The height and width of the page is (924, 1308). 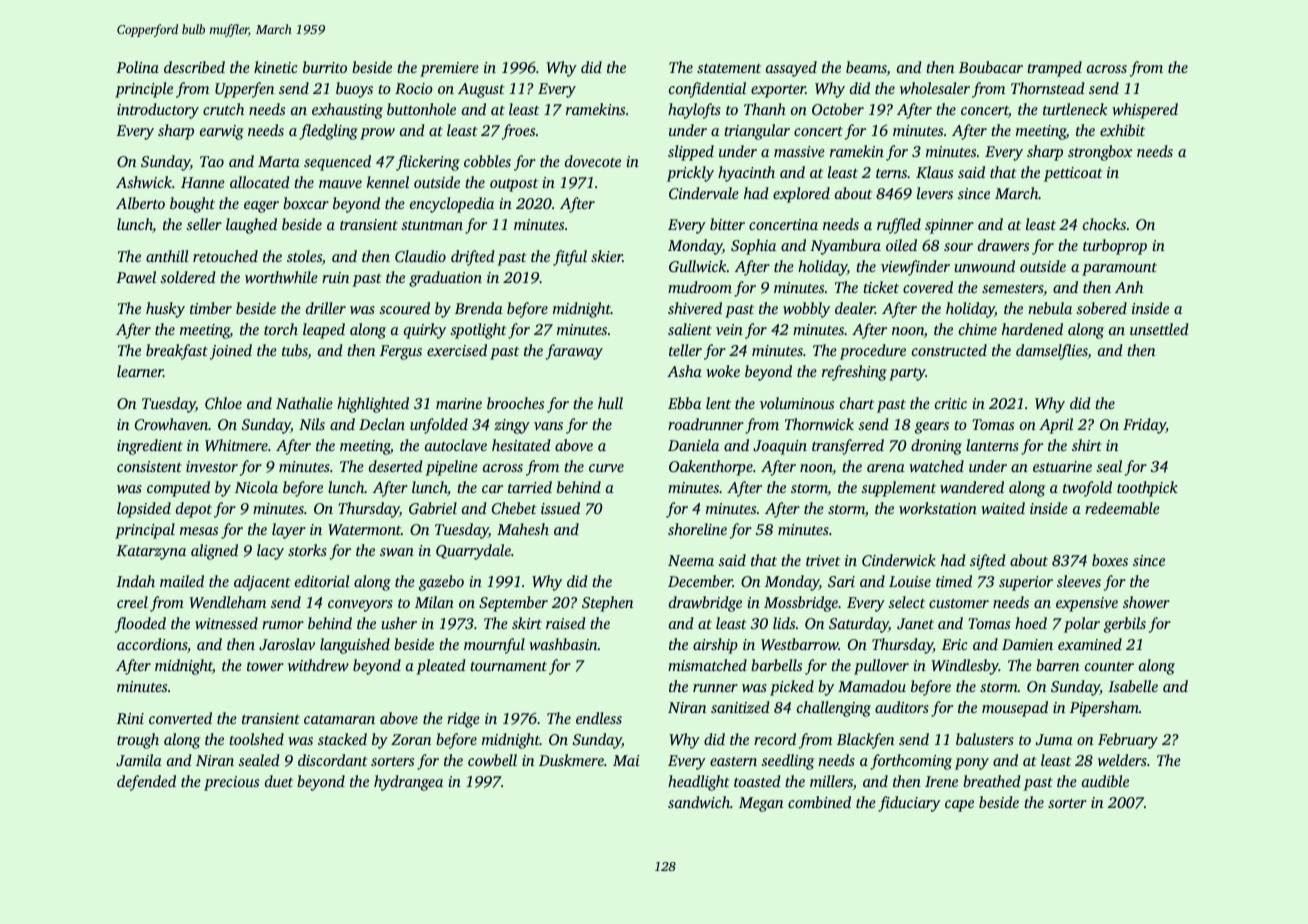 I want to click on turboprop, so click(x=1115, y=247).
